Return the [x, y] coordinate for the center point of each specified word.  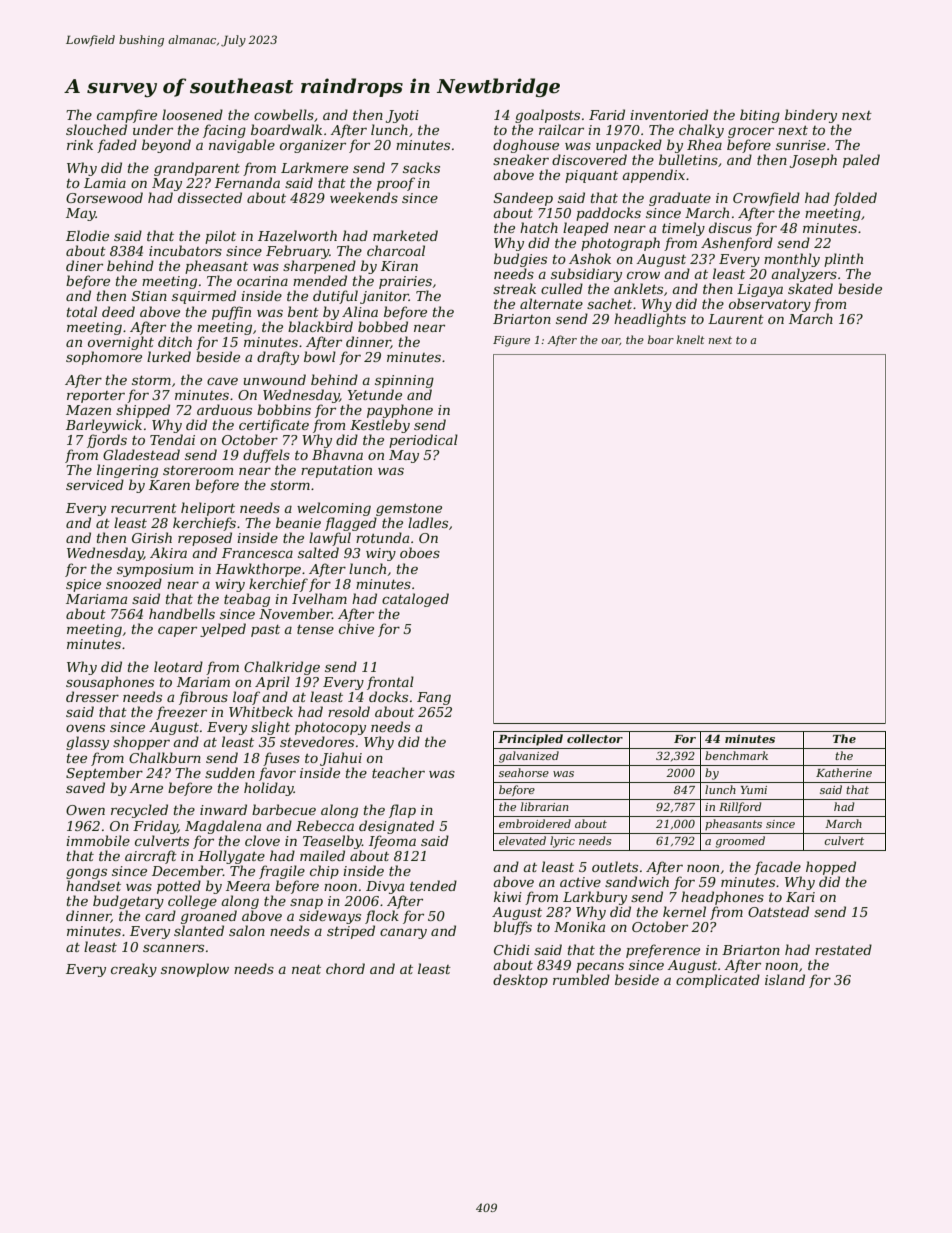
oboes [420, 552]
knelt [691, 339]
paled [861, 161]
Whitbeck [261, 711]
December [187, 870]
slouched [96, 129]
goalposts [547, 116]
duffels [266, 456]
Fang [434, 698]
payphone [400, 411]
